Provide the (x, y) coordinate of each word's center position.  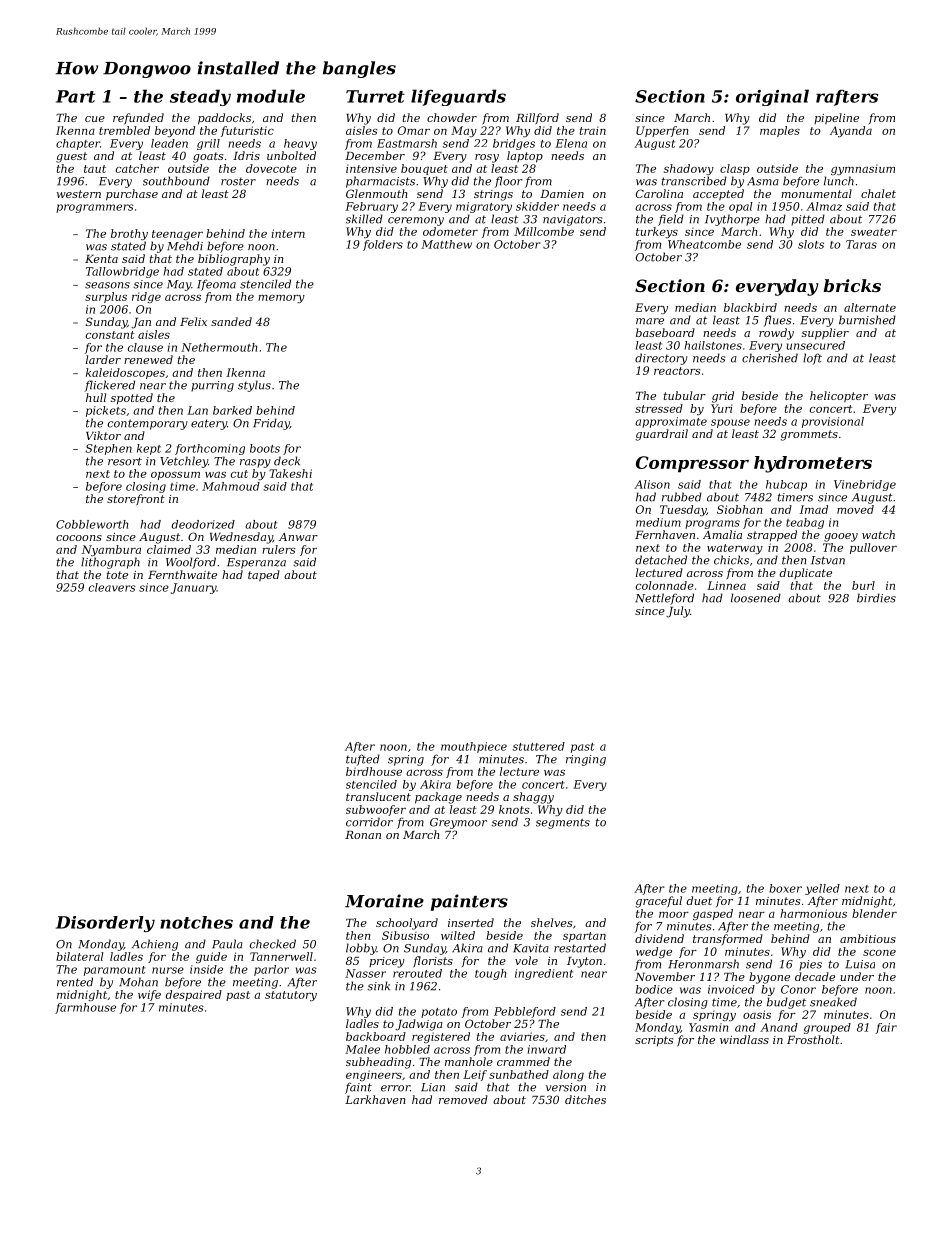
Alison (652, 484)
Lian (433, 1087)
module (271, 96)
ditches (585, 1099)
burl (863, 585)
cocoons (79, 538)
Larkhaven (375, 1099)
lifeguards (458, 97)
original (772, 97)
